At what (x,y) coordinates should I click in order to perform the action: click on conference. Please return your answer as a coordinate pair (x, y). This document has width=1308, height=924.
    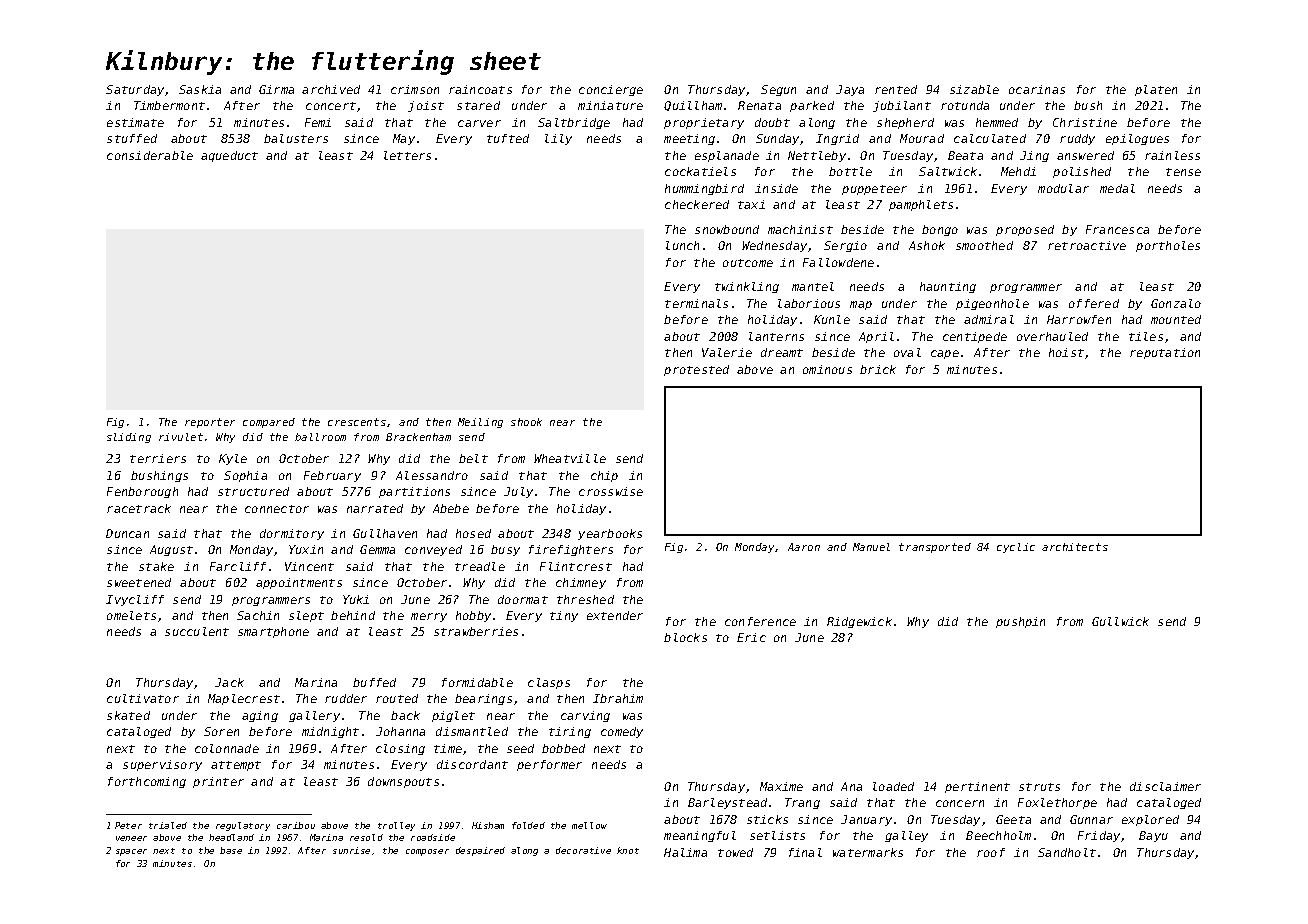
    Looking at the image, I should click on (760, 621).
